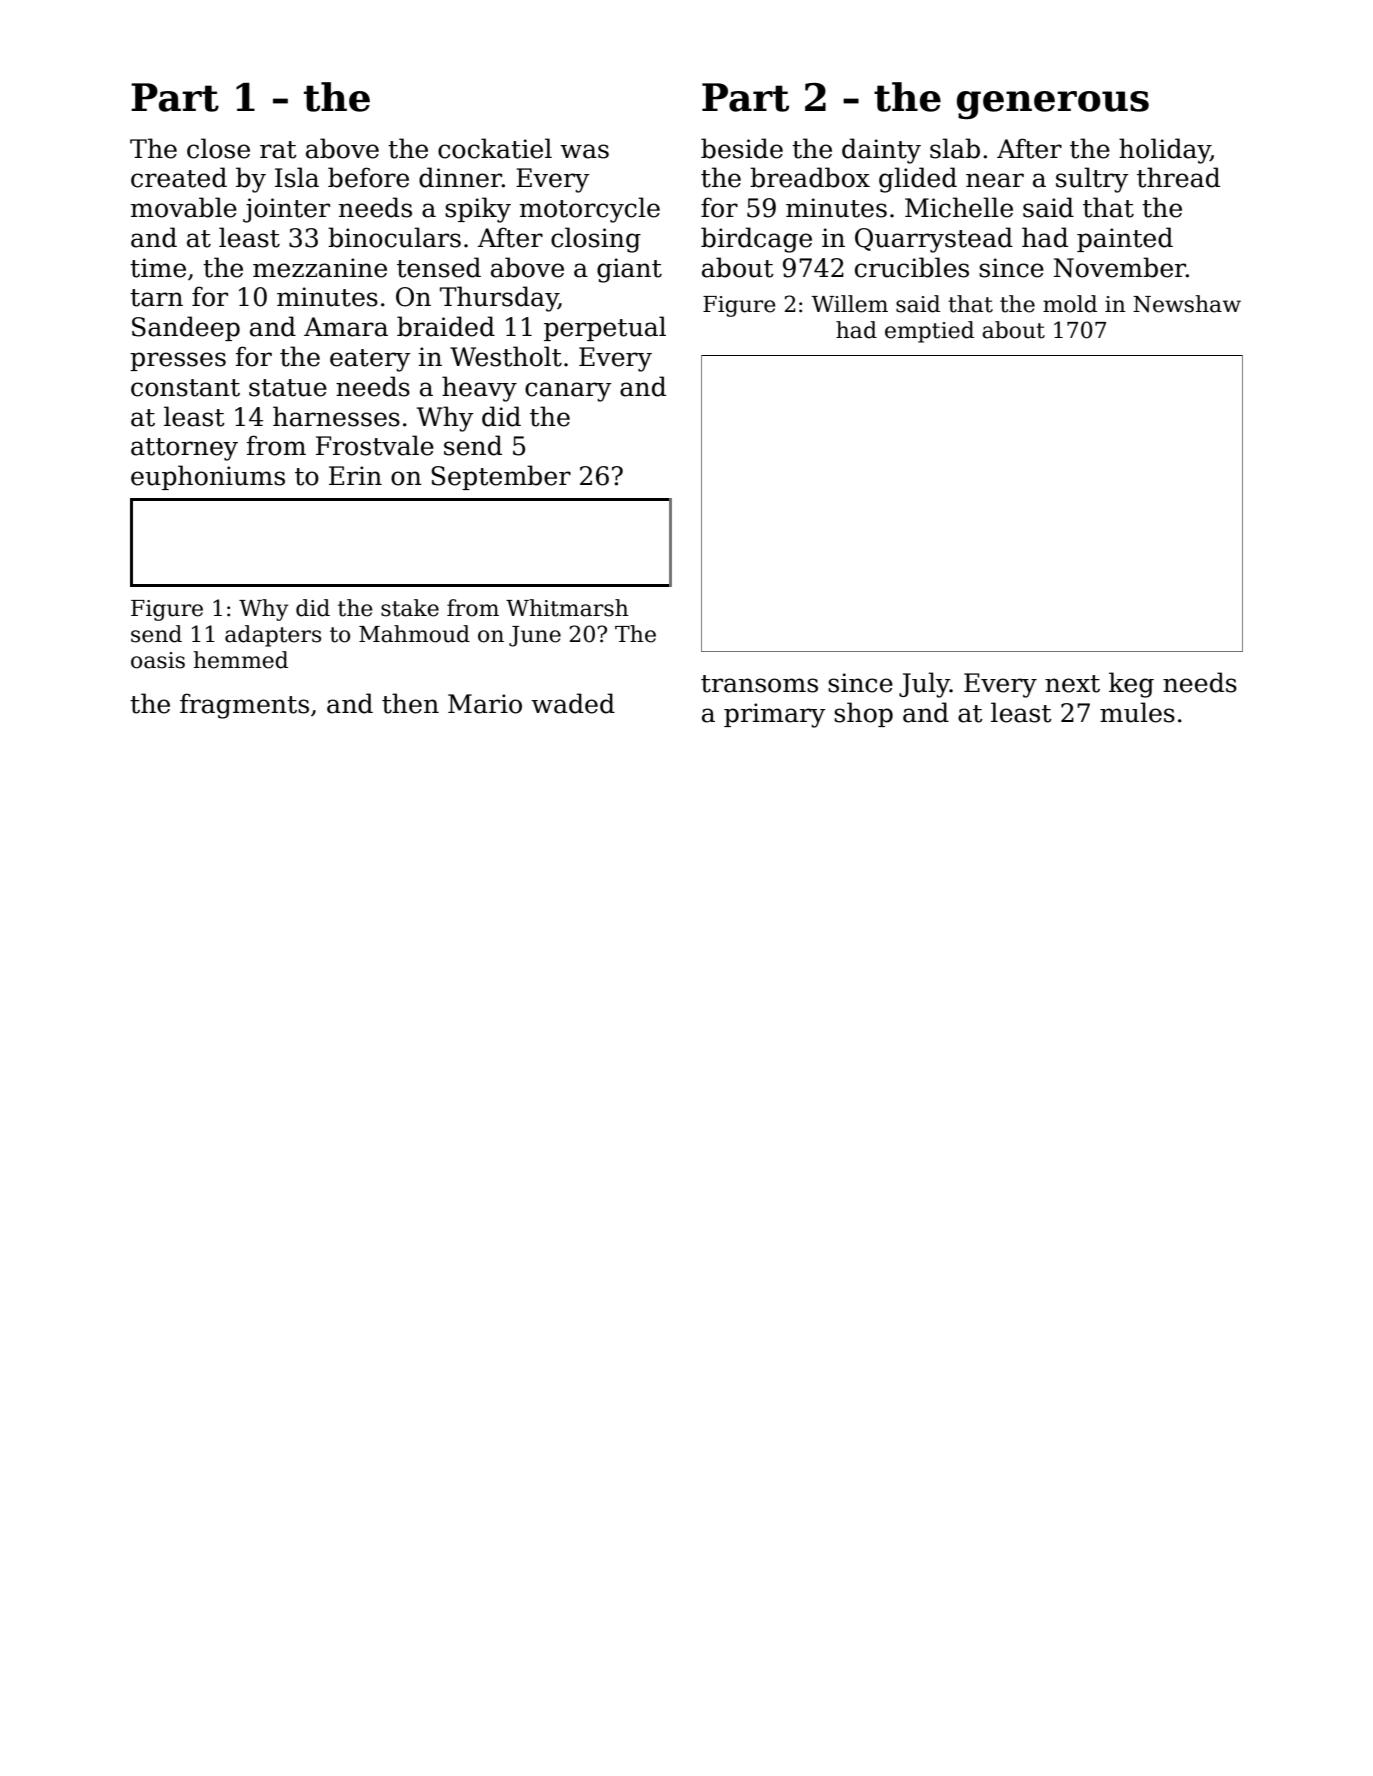  I want to click on July, so click(924, 685).
